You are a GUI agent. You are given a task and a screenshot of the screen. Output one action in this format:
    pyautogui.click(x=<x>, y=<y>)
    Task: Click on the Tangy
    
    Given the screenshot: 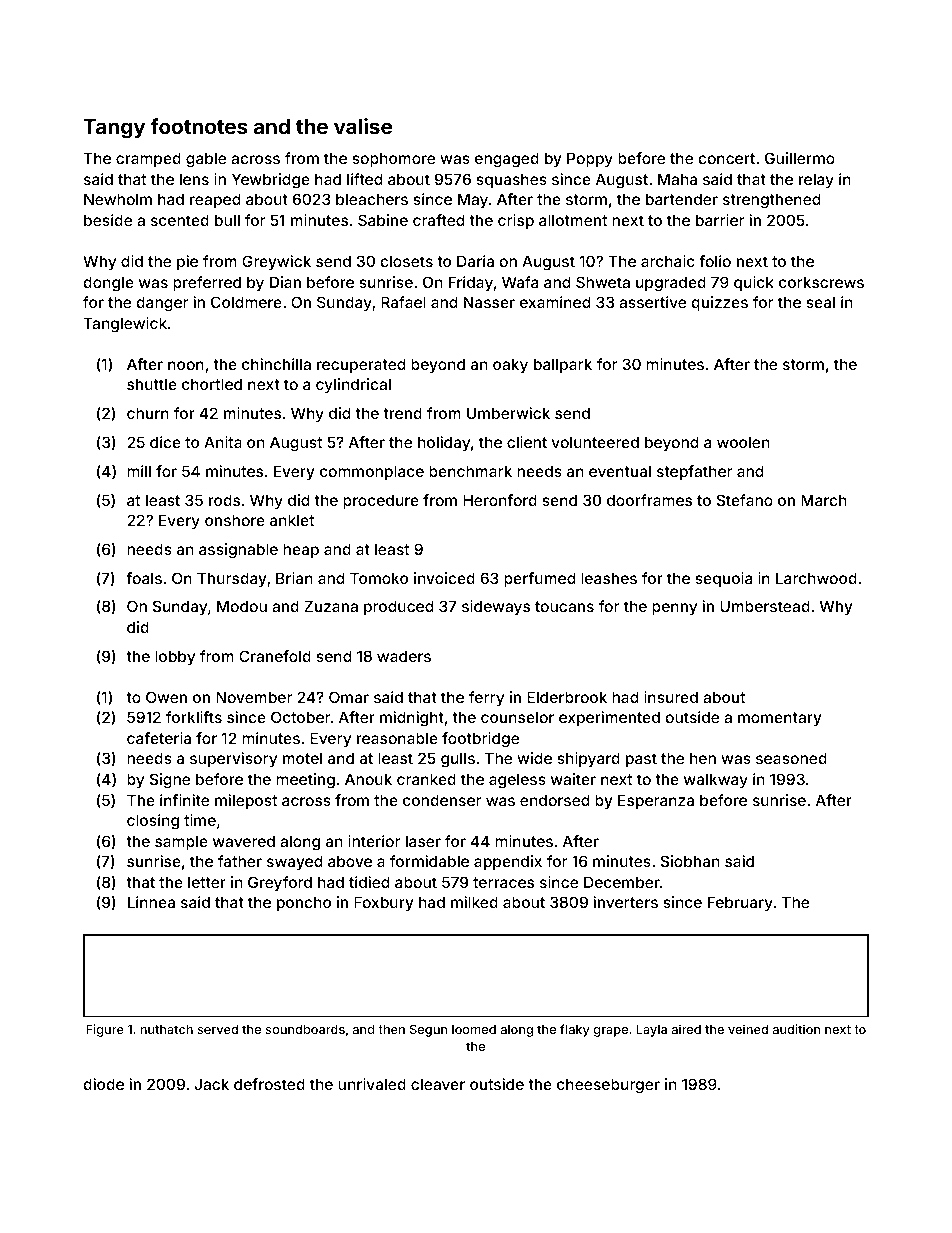 What is the action you would take?
    pyautogui.click(x=114, y=129)
